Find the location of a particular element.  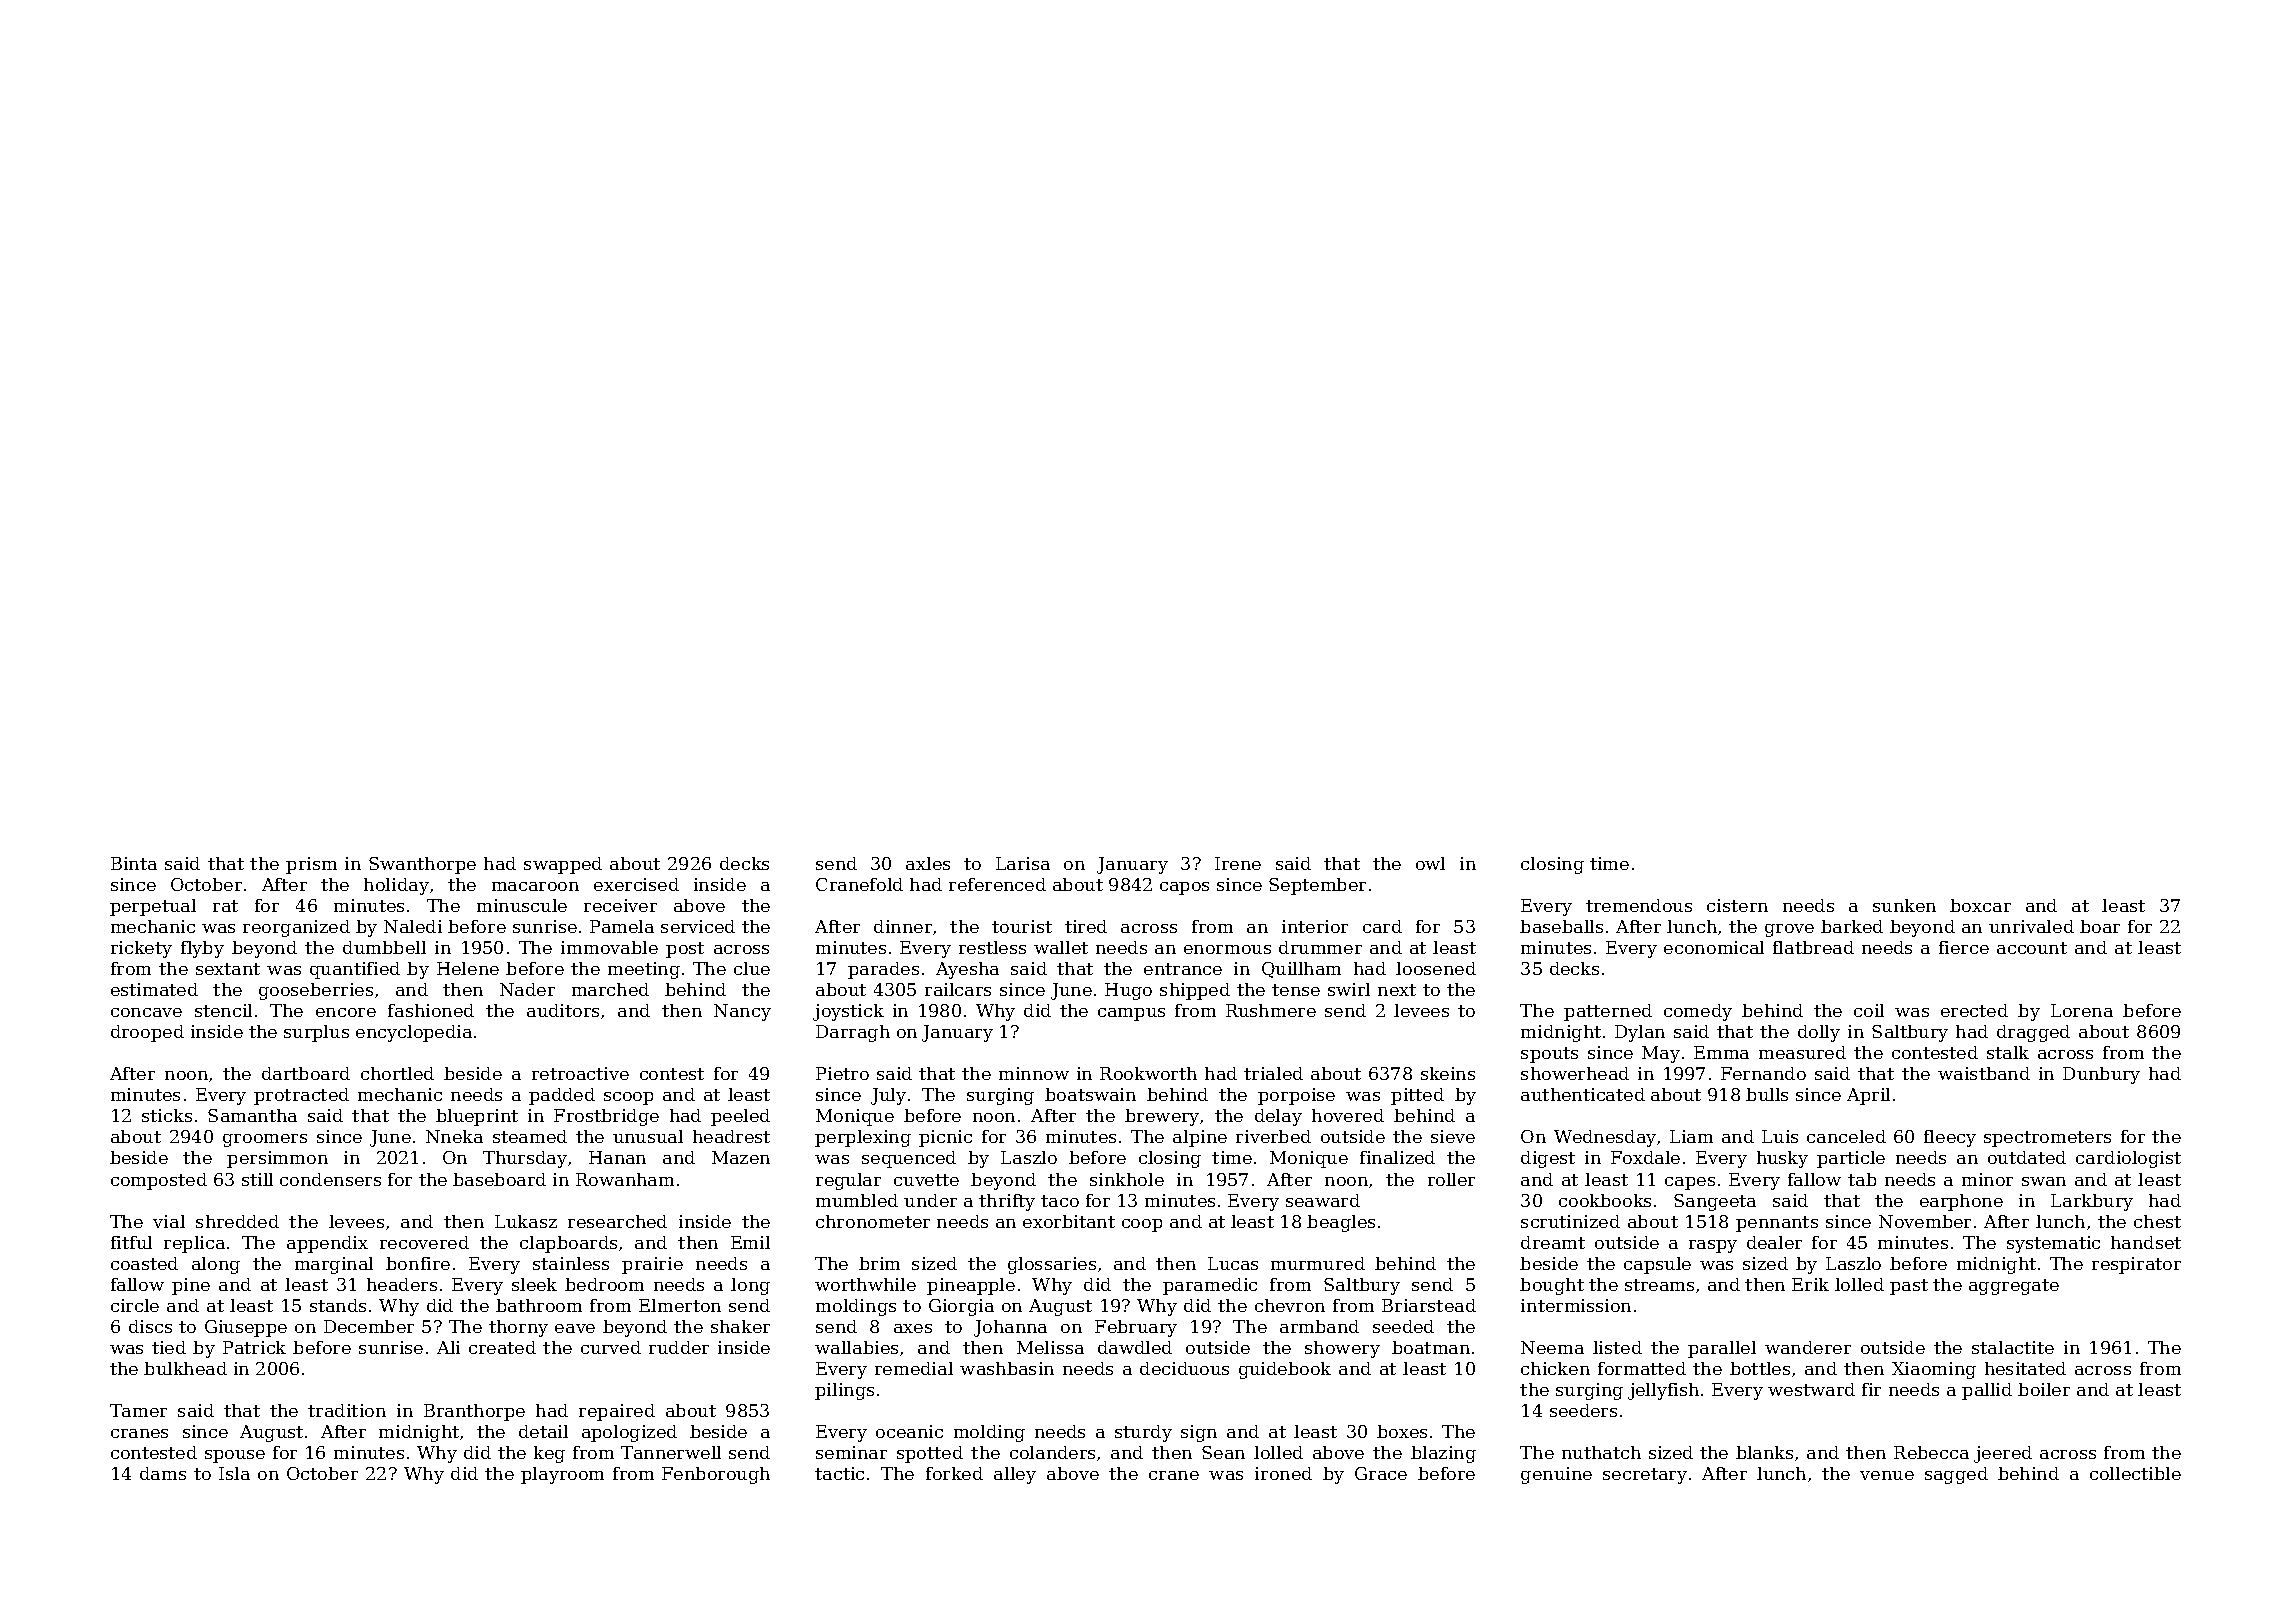

joystick is located at coordinates (848, 1012).
